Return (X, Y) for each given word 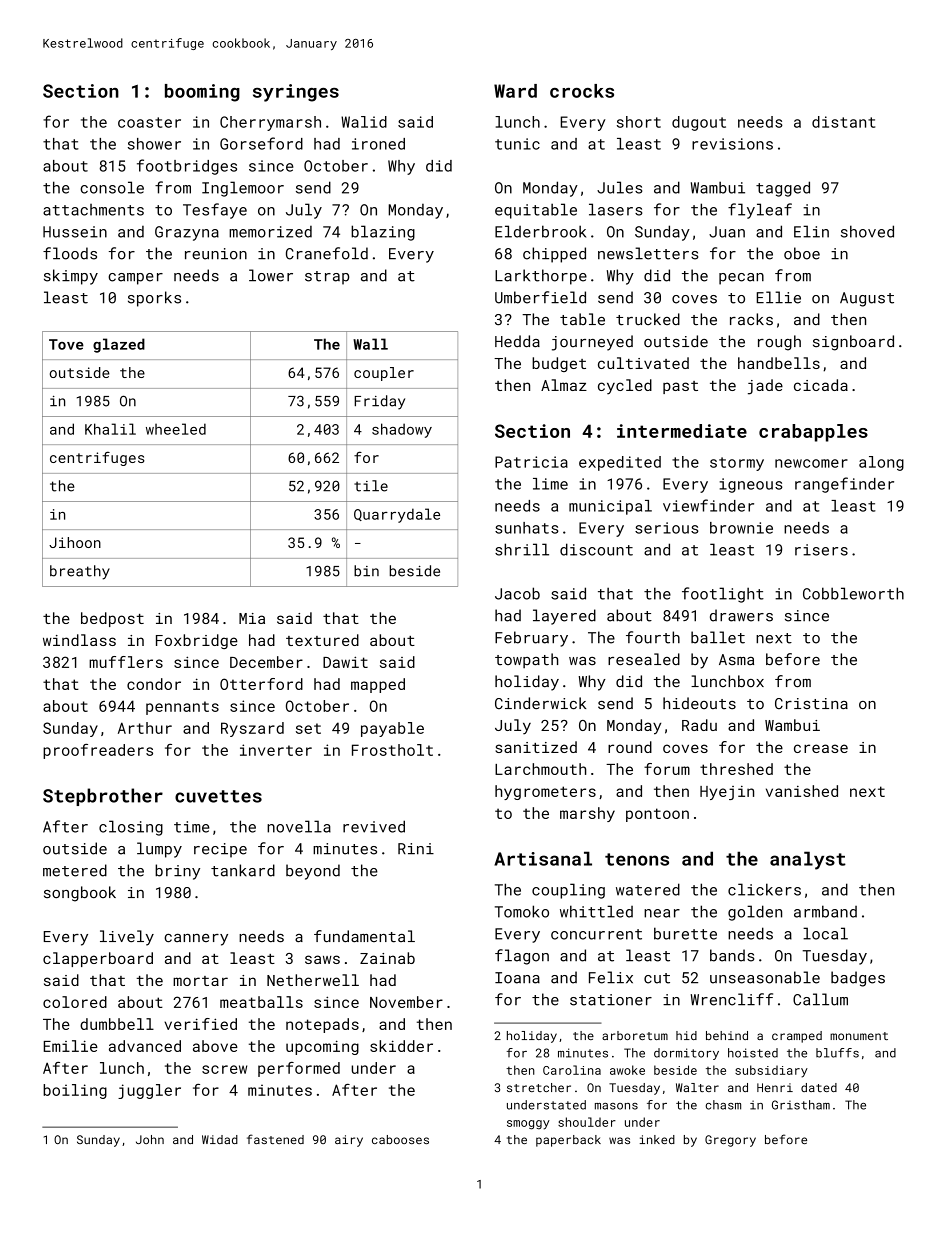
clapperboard (98, 959)
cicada (821, 385)
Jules (619, 187)
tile (371, 486)
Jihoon (75, 542)
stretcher (539, 1087)
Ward (515, 91)
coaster (149, 122)
